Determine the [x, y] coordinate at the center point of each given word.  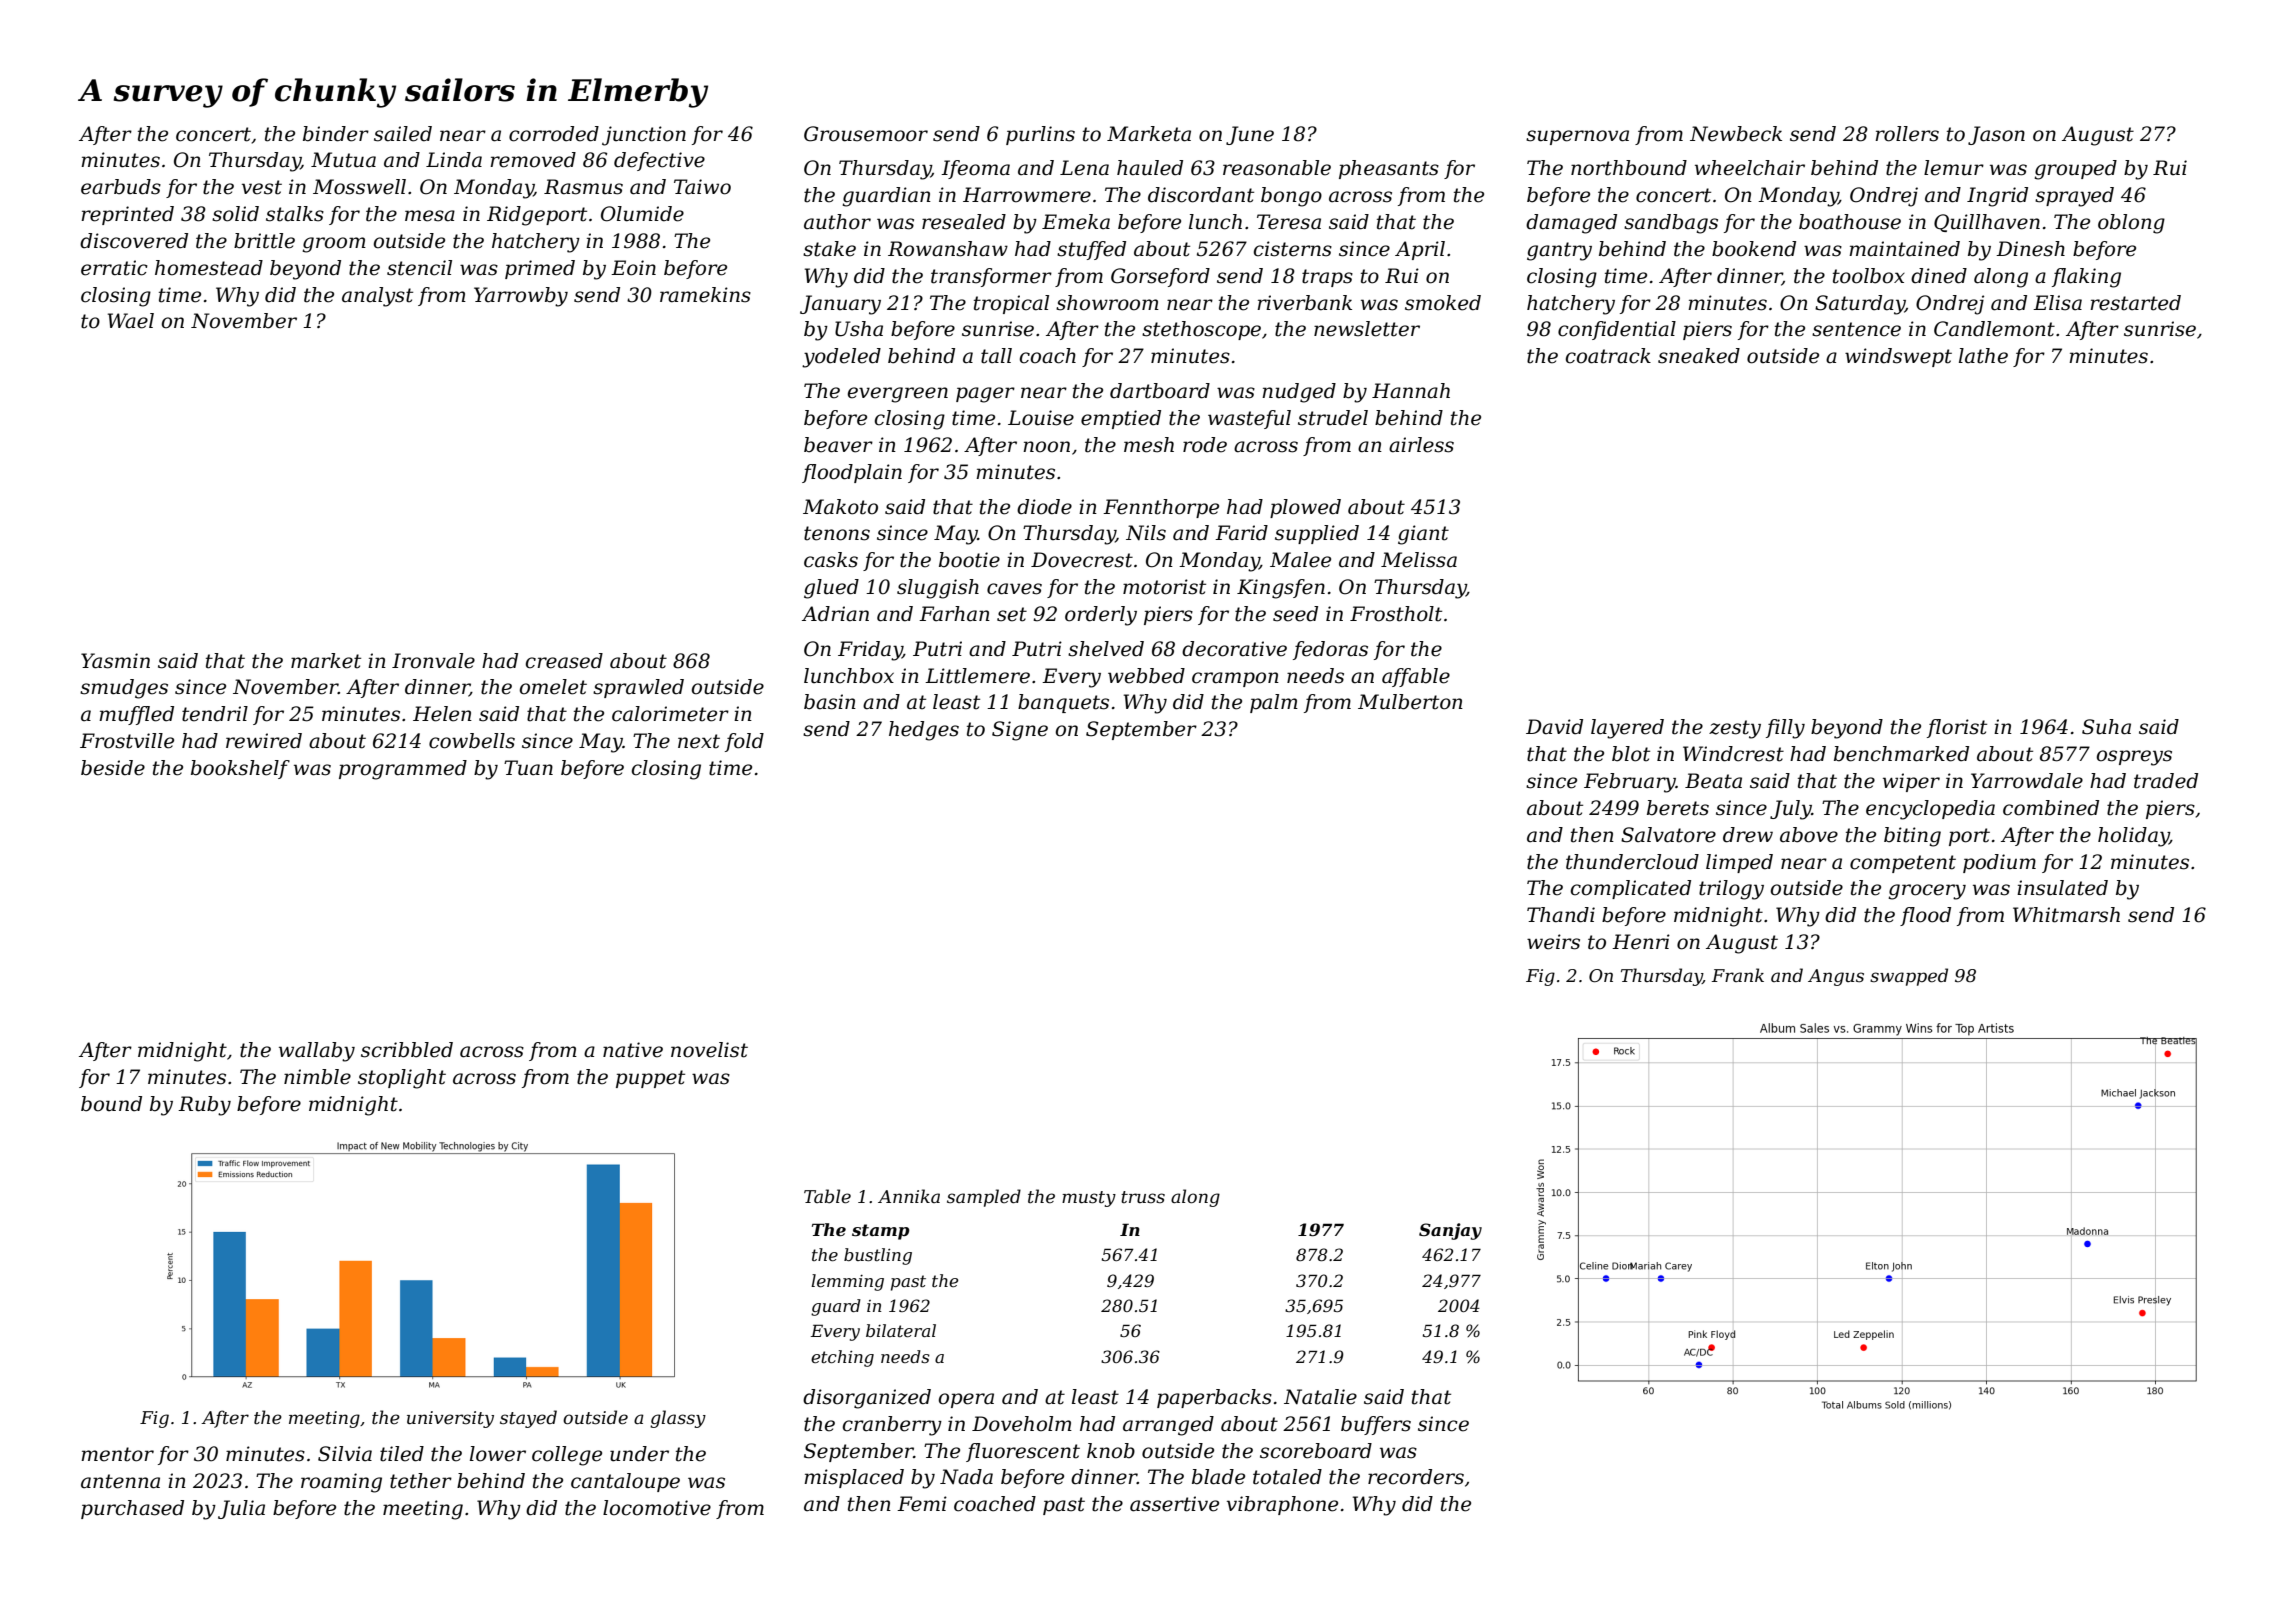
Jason [1996, 135]
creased [564, 661]
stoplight [402, 1079]
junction [644, 136]
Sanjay [1450, 1231]
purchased [132, 1509]
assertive [1174, 1504]
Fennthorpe [1161, 508]
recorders [1416, 1477]
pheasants [1389, 169]
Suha [2106, 727]
